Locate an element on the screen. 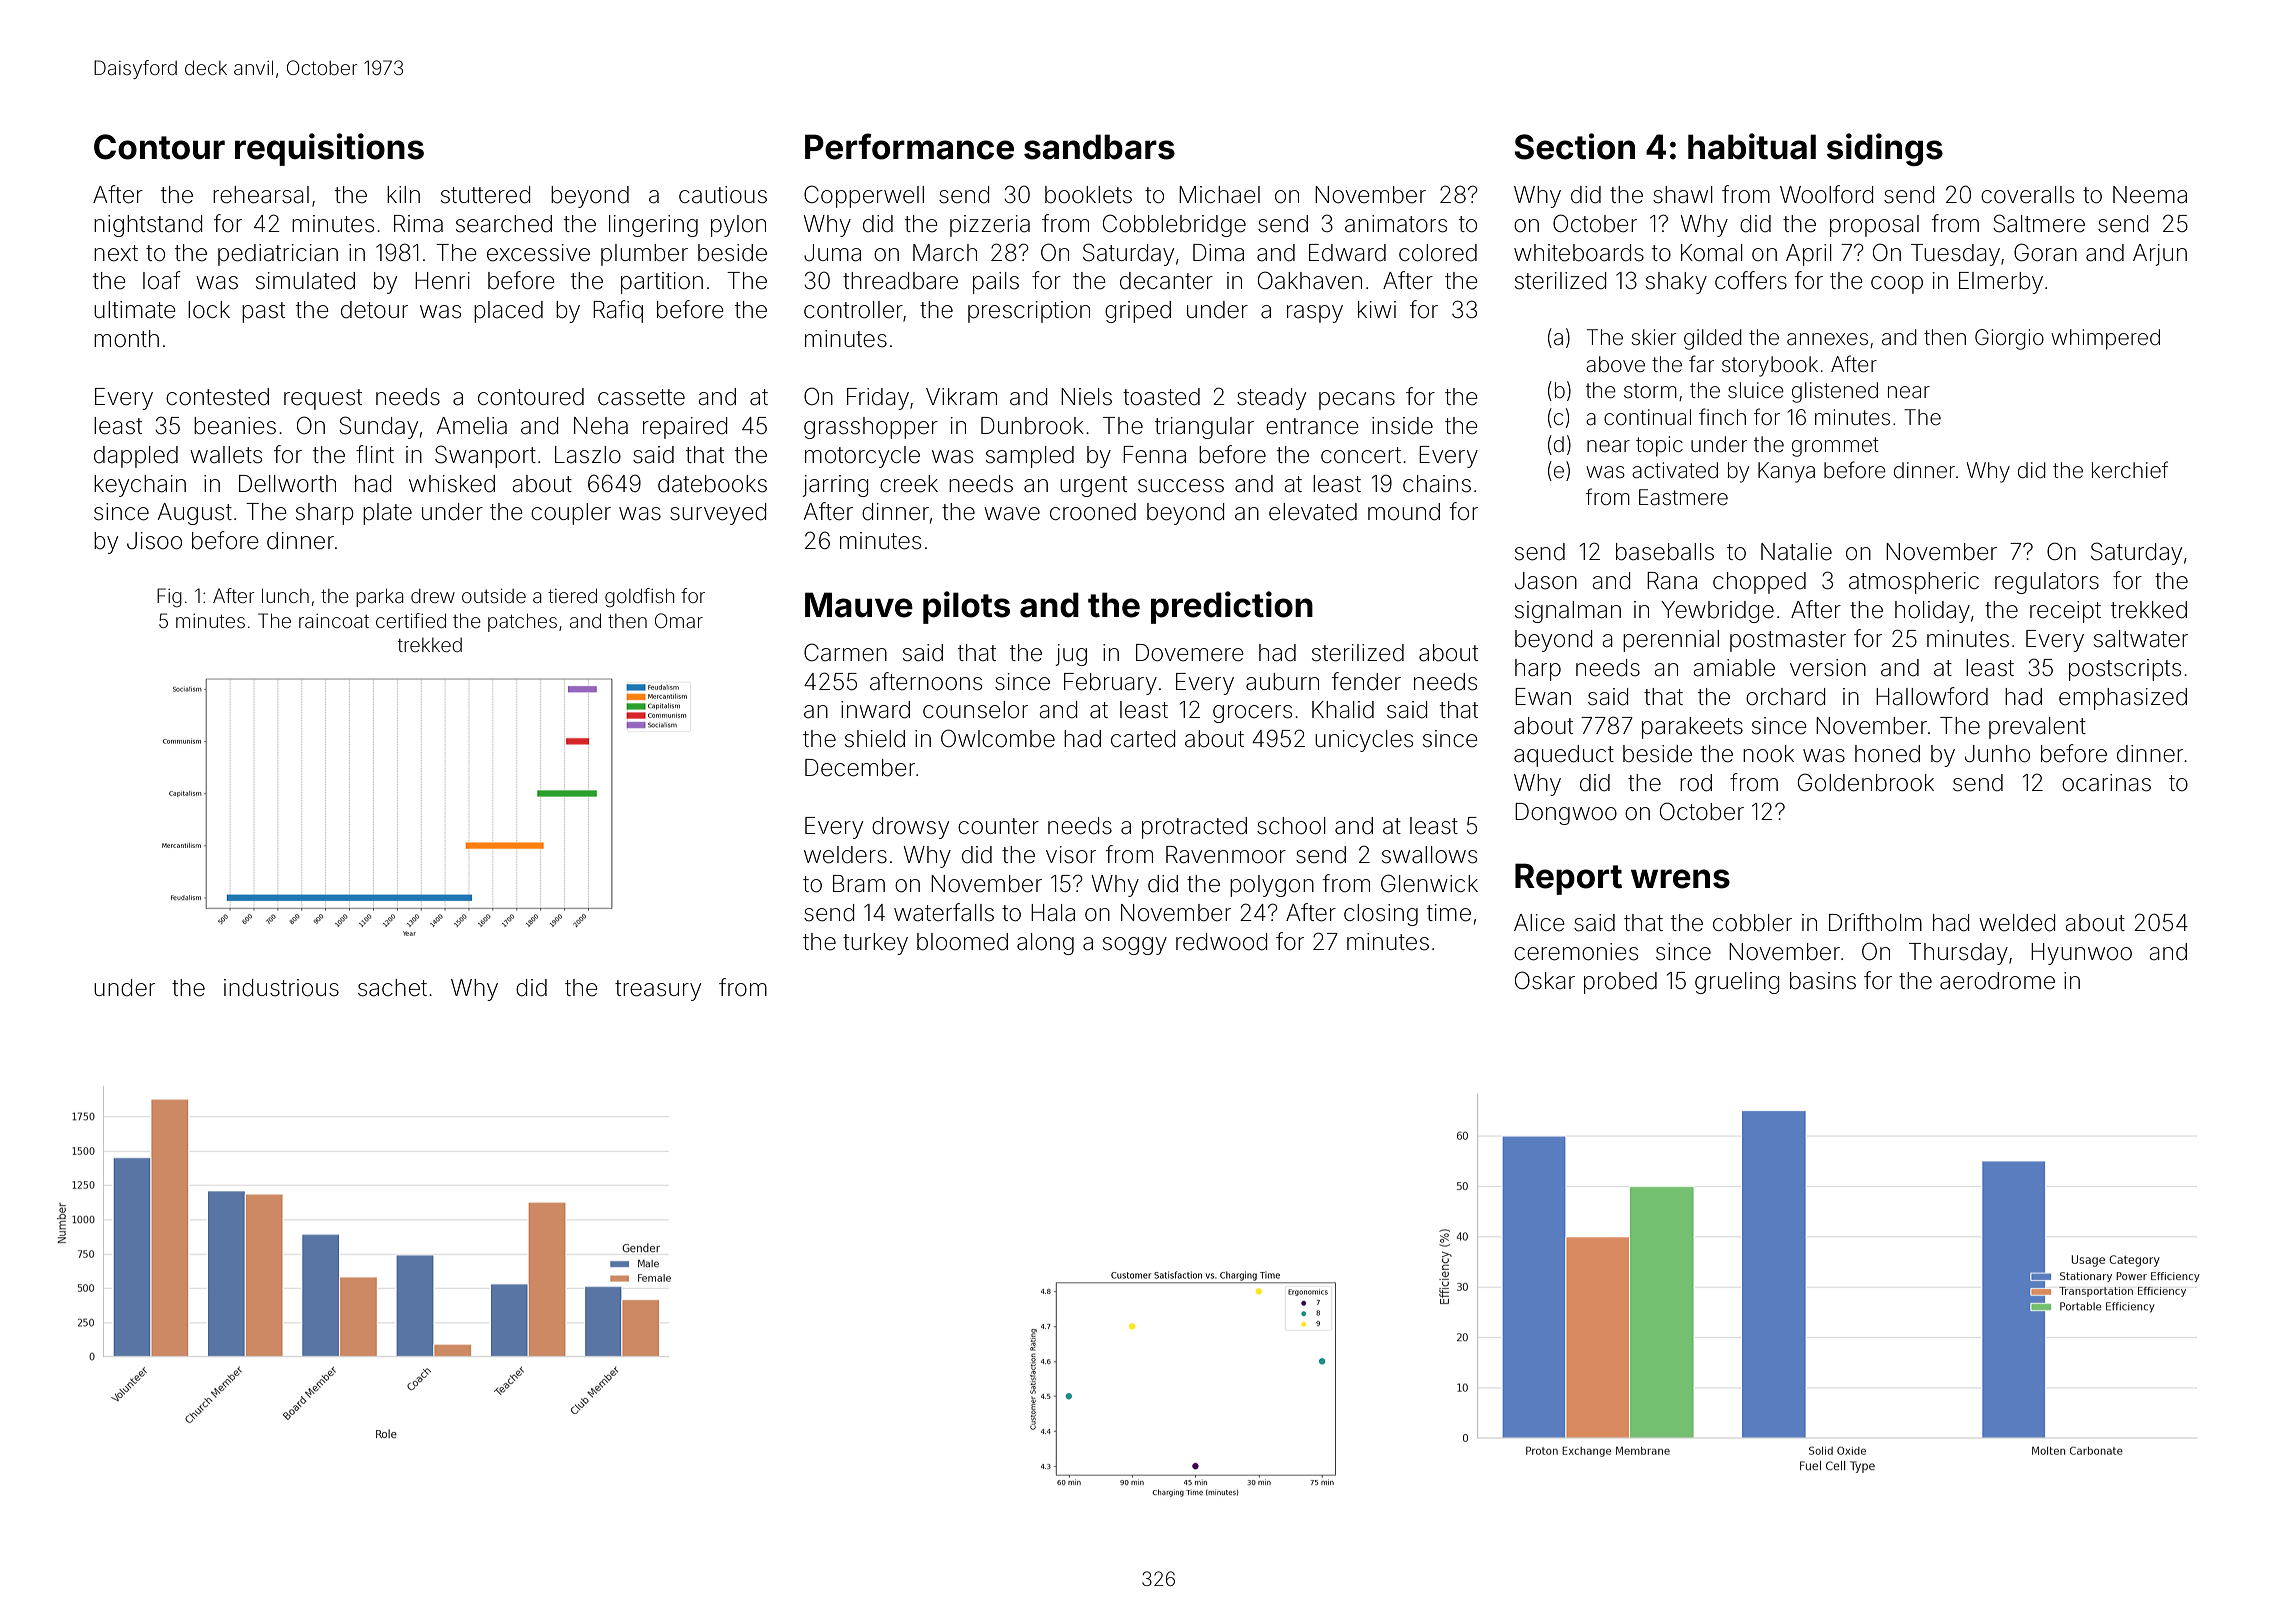  probed is located at coordinates (1620, 983).
